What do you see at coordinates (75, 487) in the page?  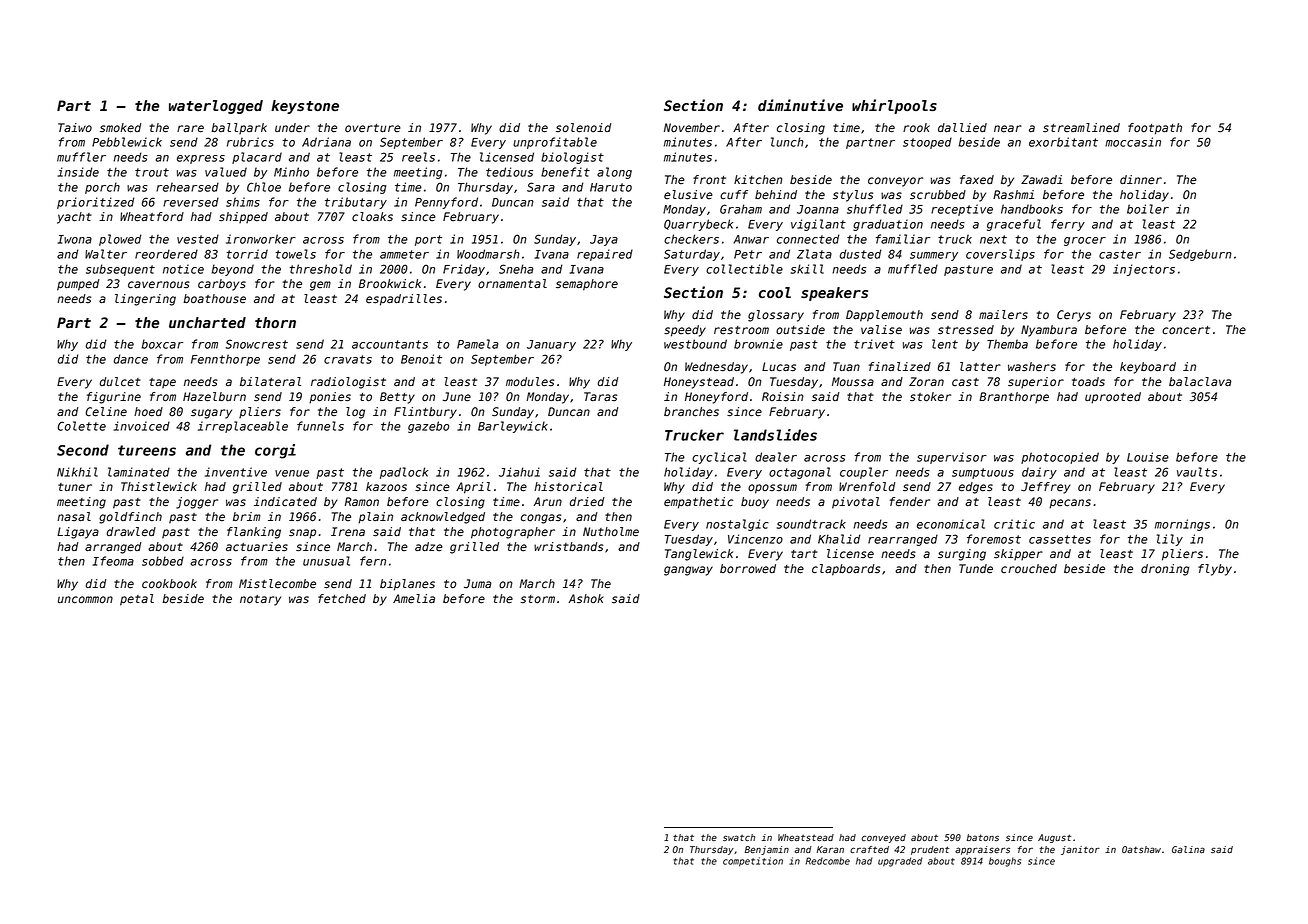 I see `tuner` at bounding box center [75, 487].
